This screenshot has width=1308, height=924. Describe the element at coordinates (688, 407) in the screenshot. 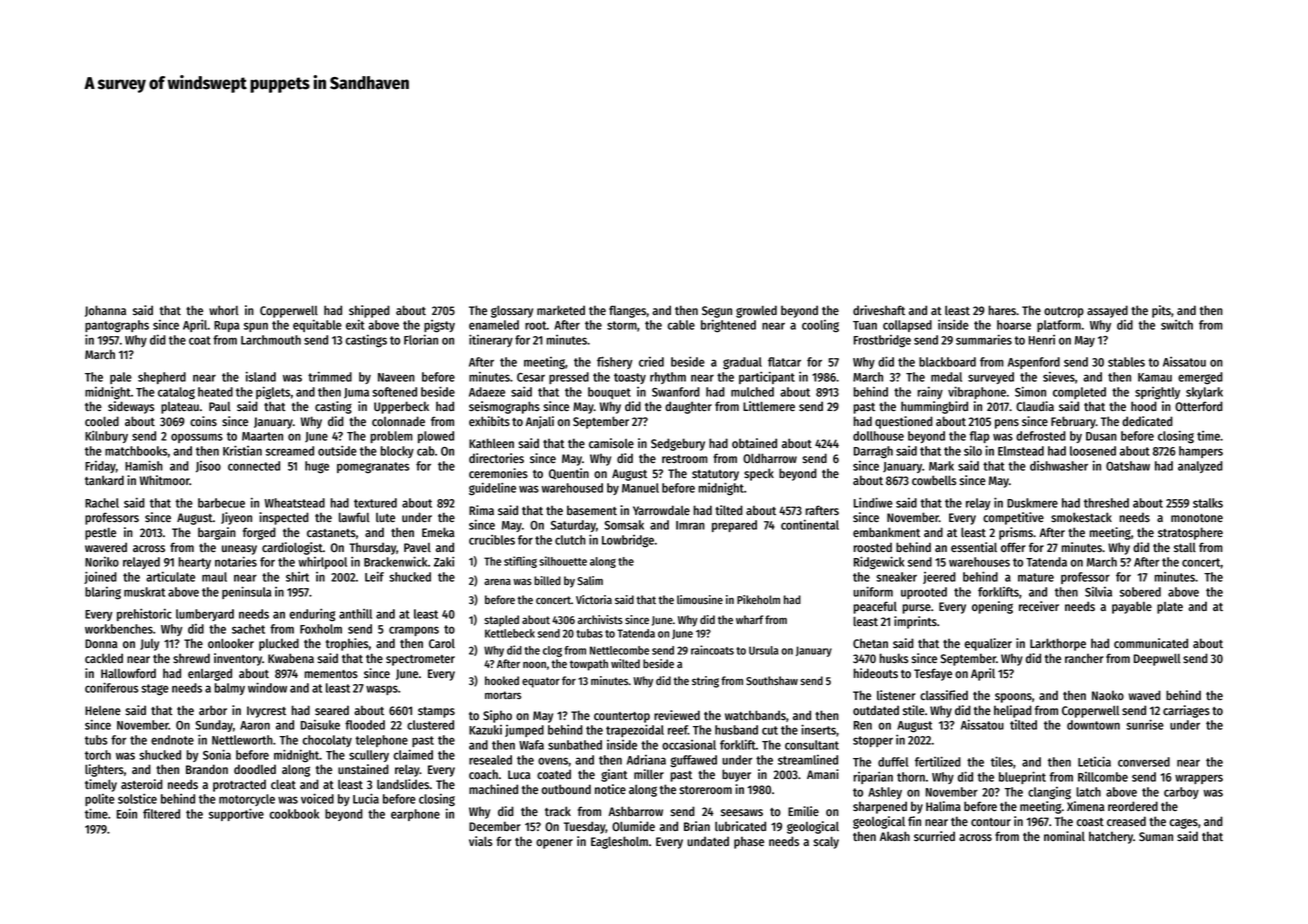

I see `daughter` at that location.
